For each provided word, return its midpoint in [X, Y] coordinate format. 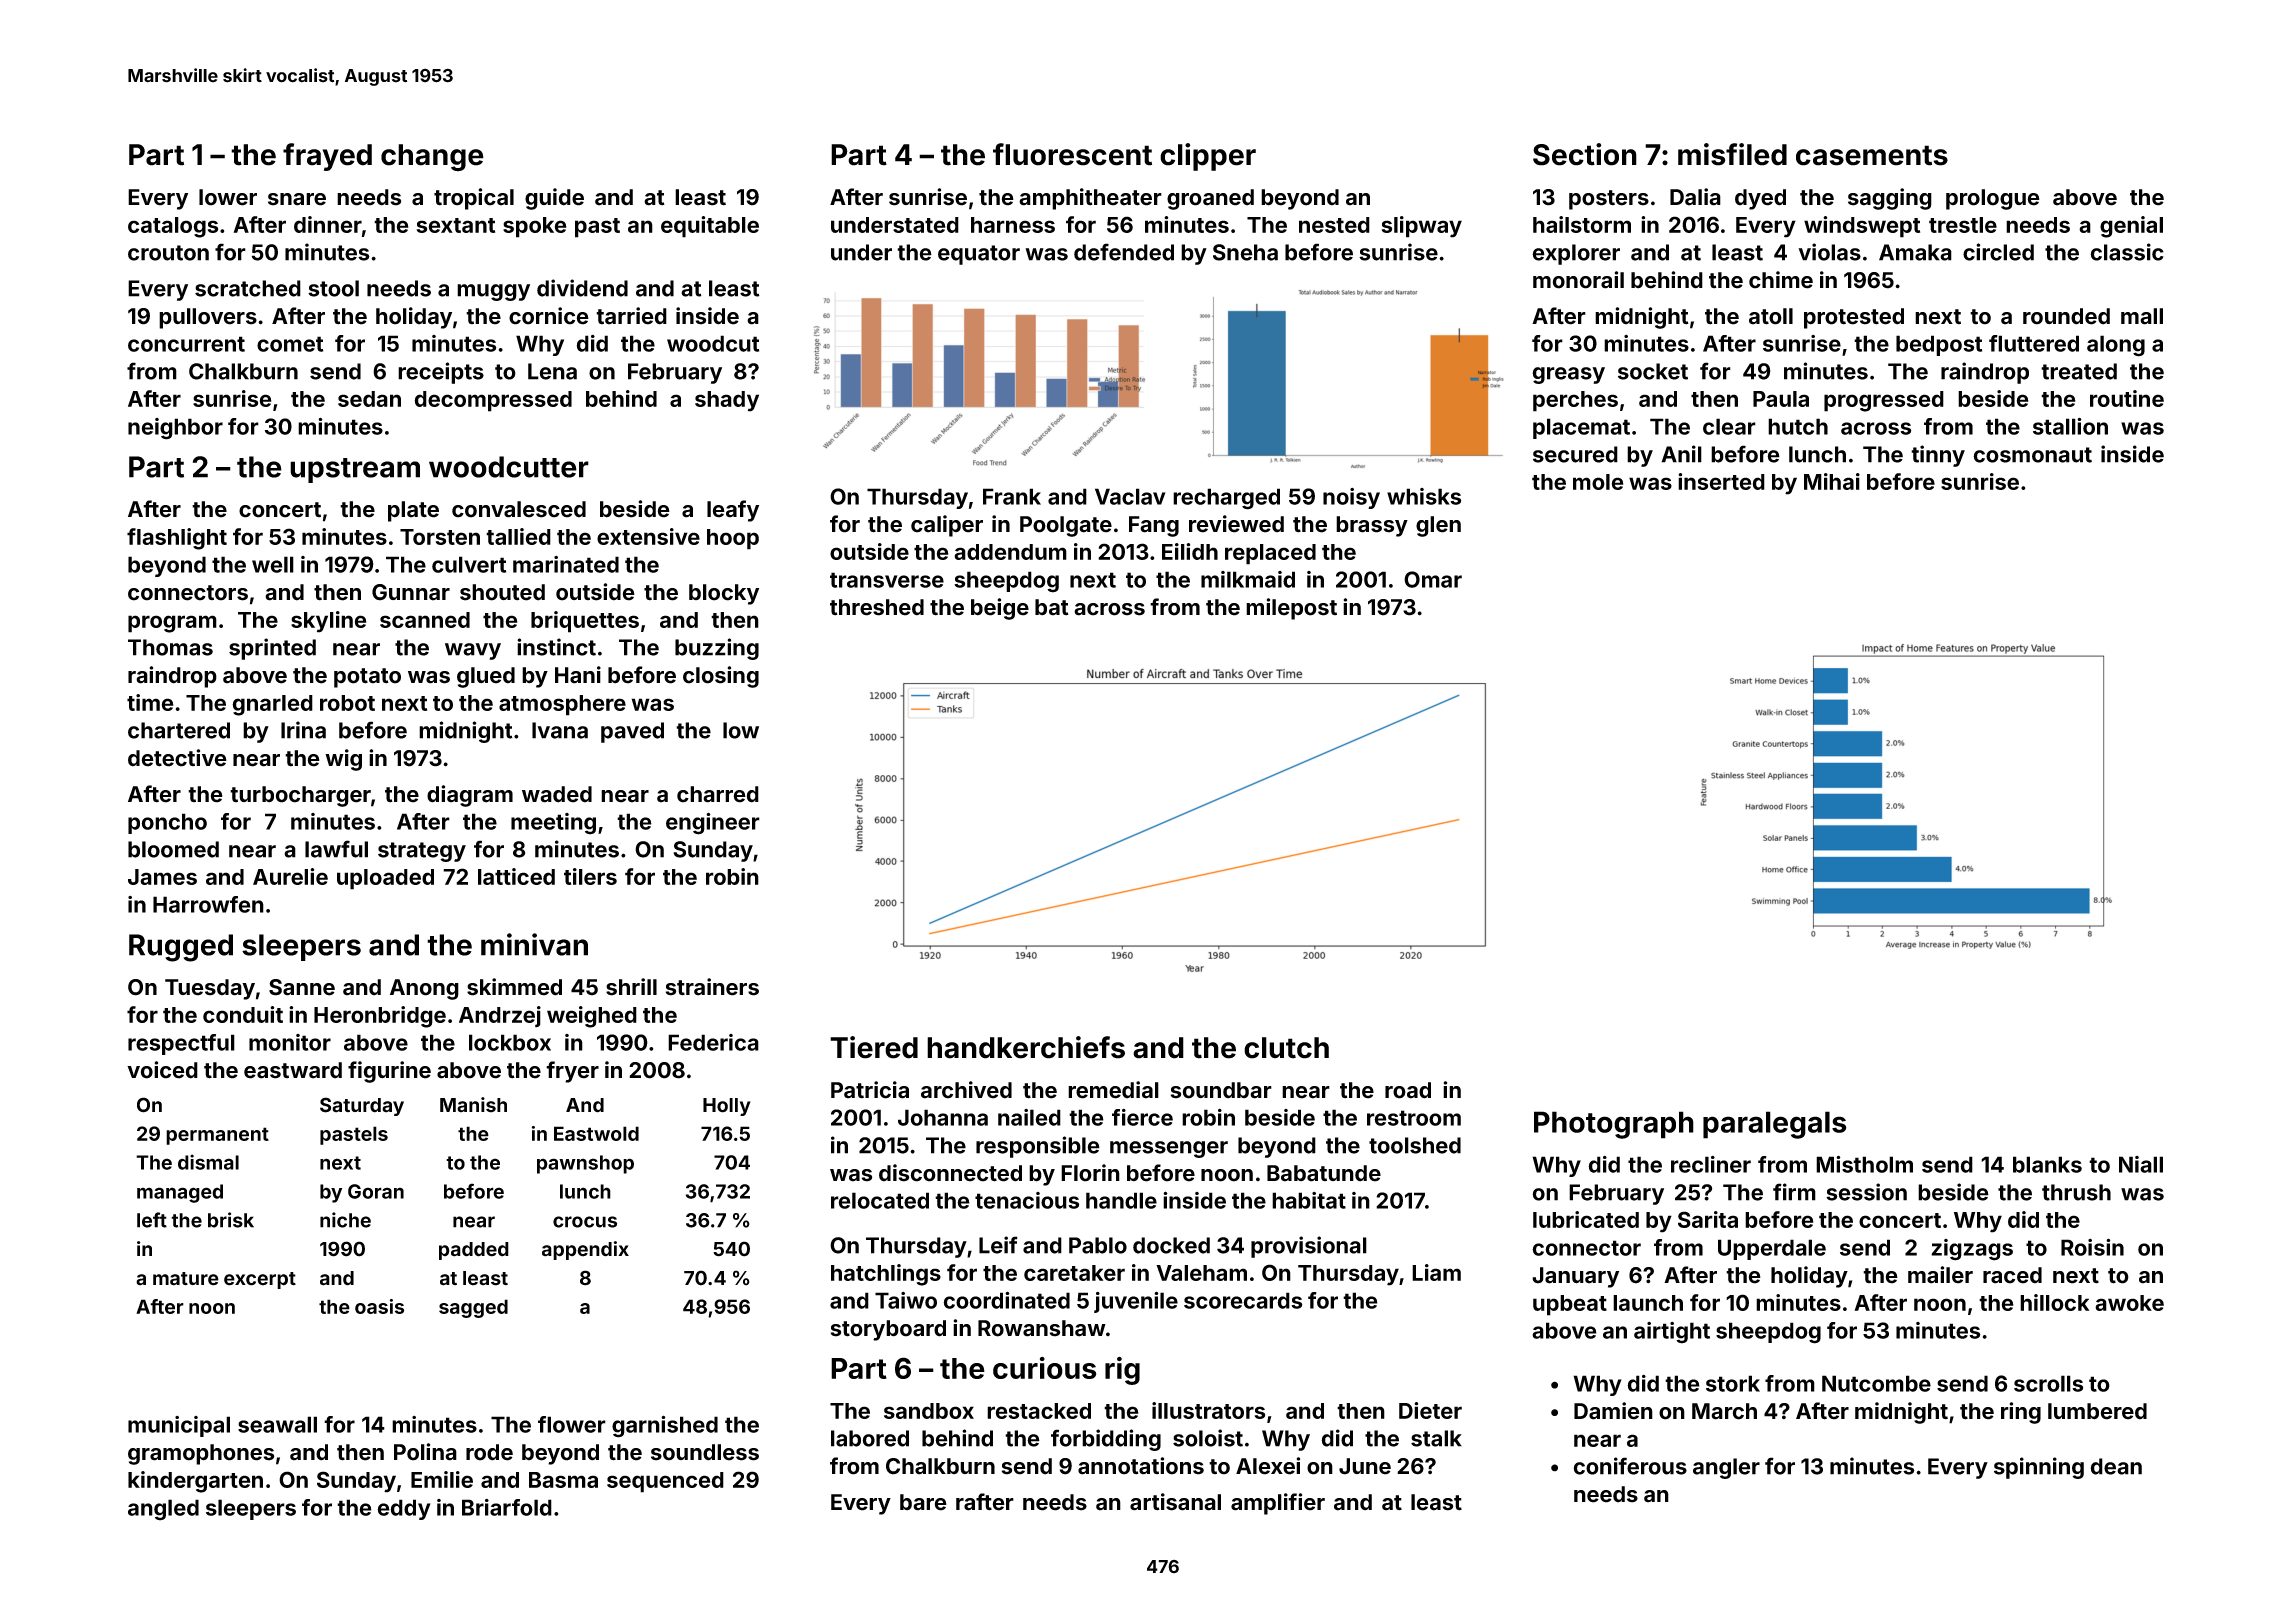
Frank [1012, 496]
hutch [1798, 426]
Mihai [1832, 481]
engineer [713, 823]
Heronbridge [380, 1017]
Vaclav [1130, 496]
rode [489, 1452]
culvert [469, 564]
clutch [1286, 1048]
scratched [248, 288]
